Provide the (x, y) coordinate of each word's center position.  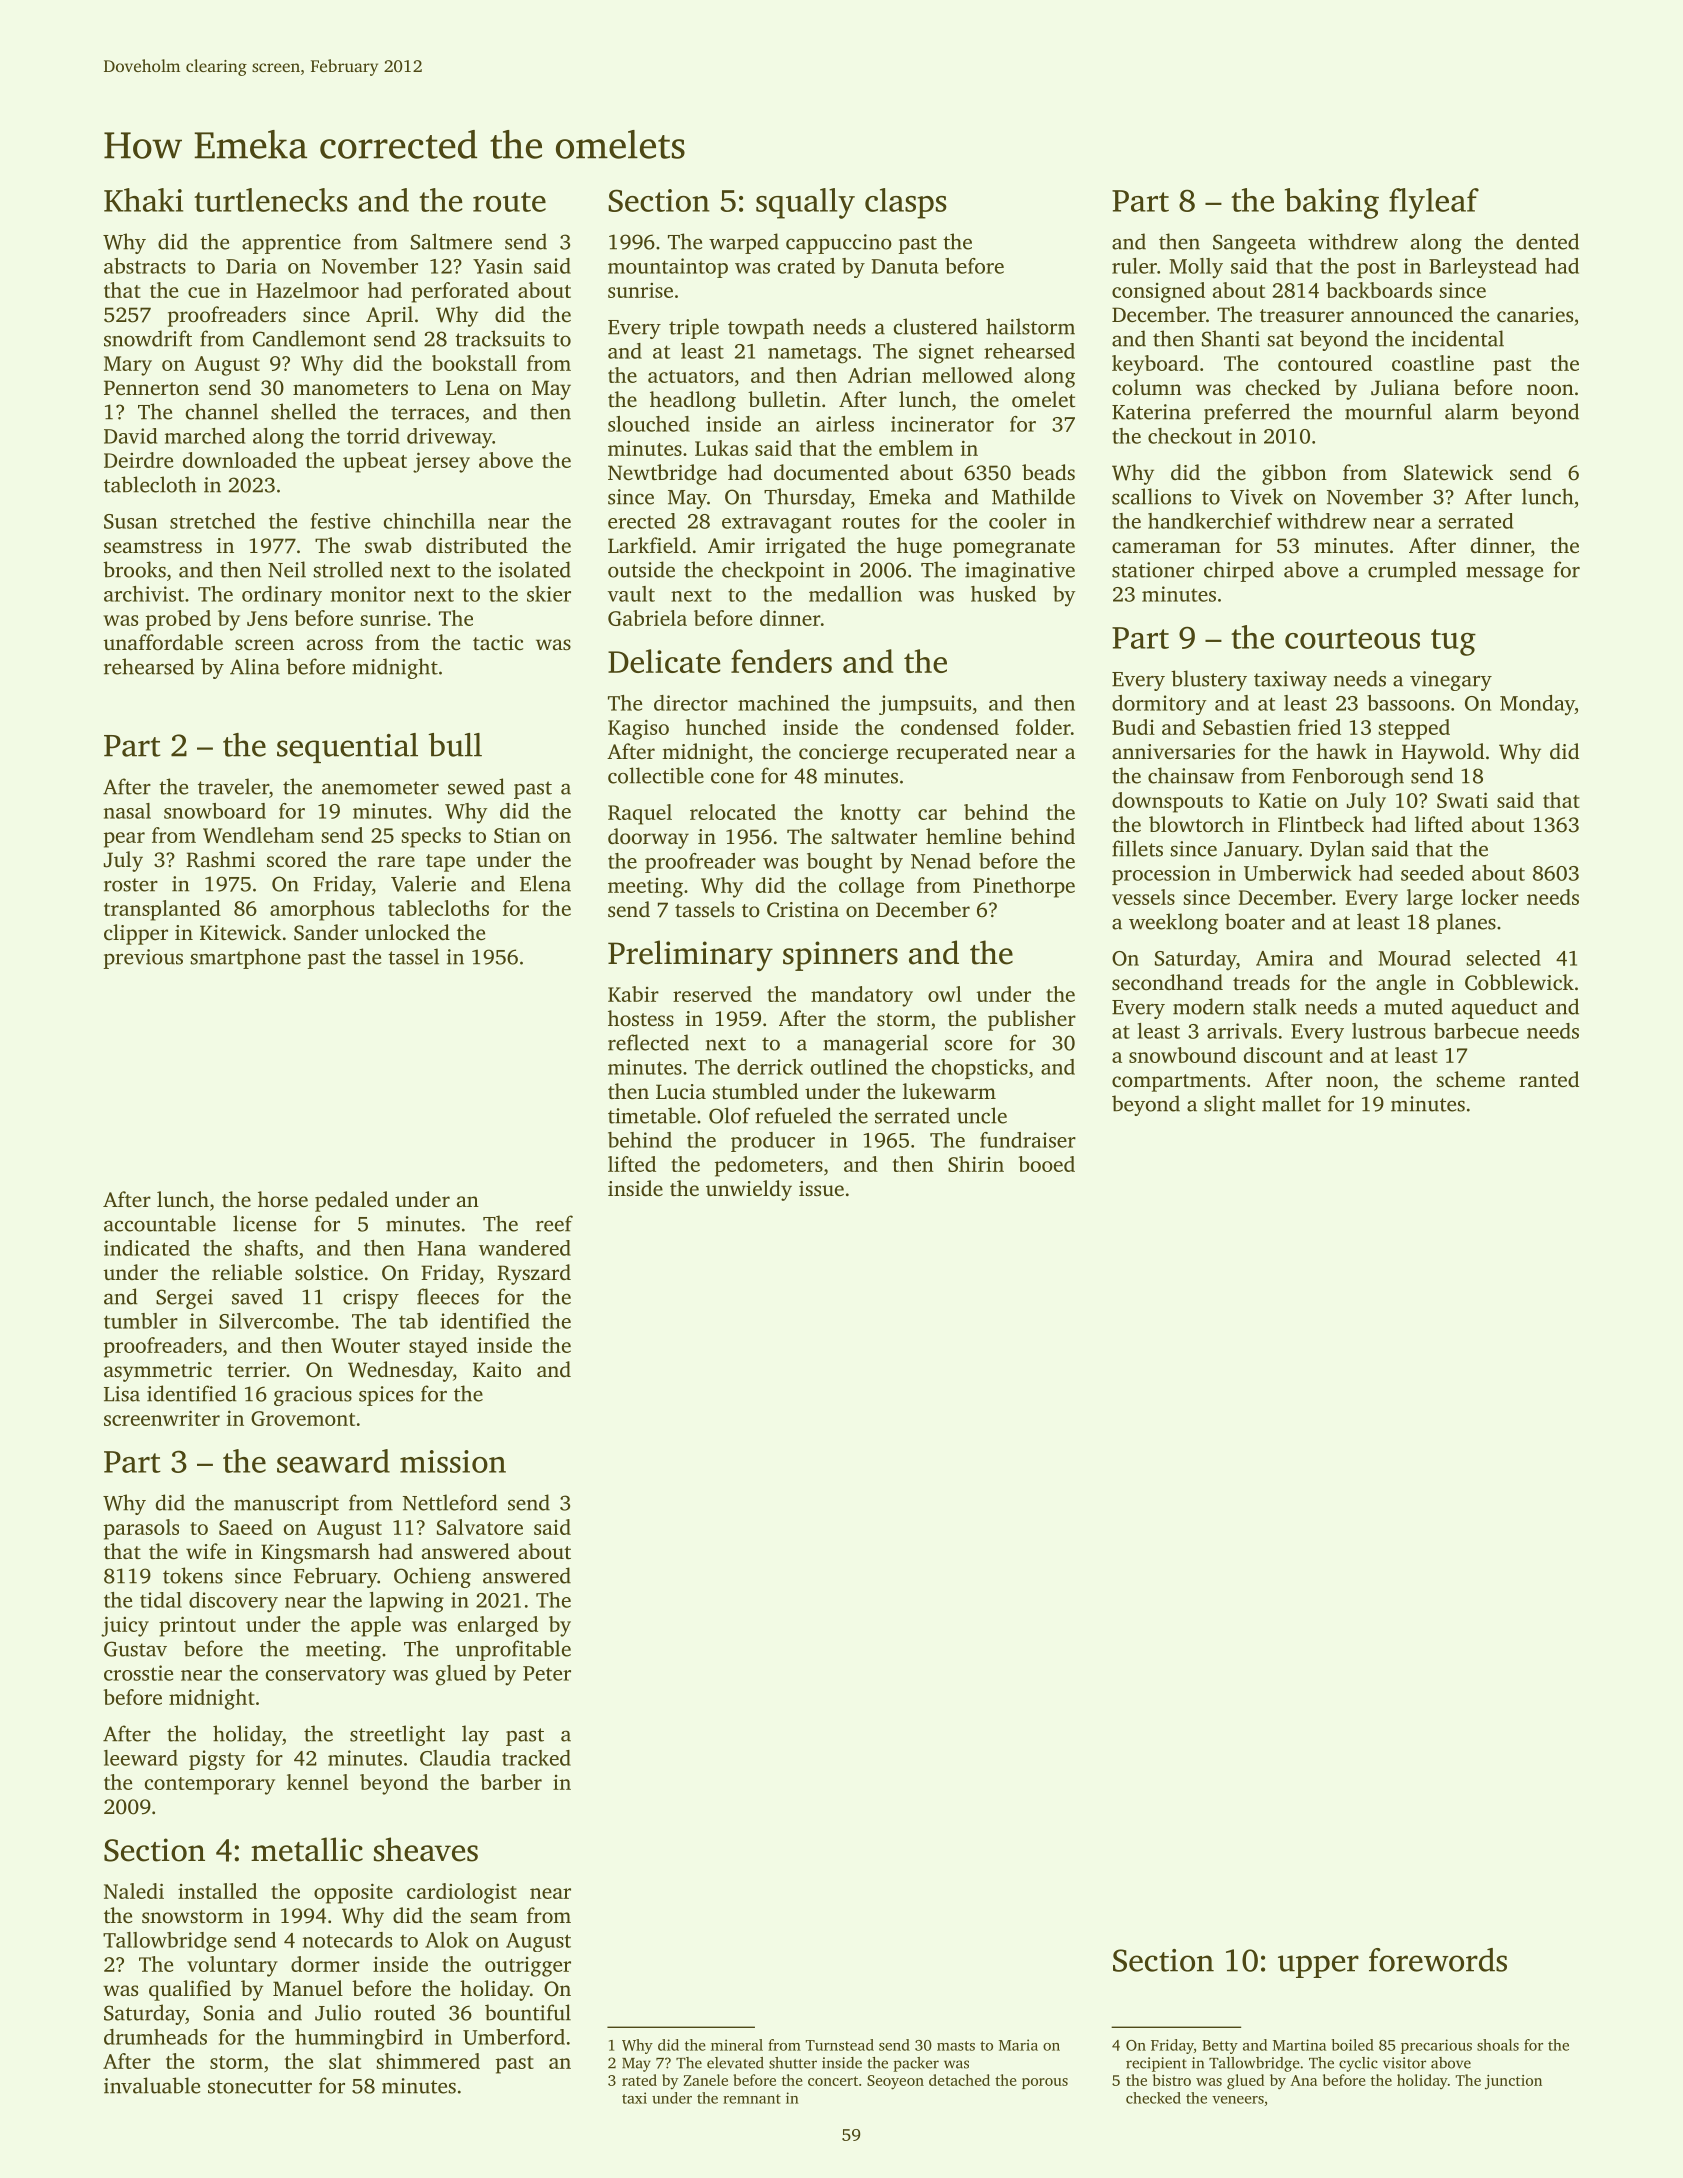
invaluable (152, 2085)
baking (1332, 203)
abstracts (145, 266)
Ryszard (534, 1274)
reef (554, 1223)
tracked (536, 1758)
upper (1318, 1966)
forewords (1438, 1960)
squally (805, 203)
